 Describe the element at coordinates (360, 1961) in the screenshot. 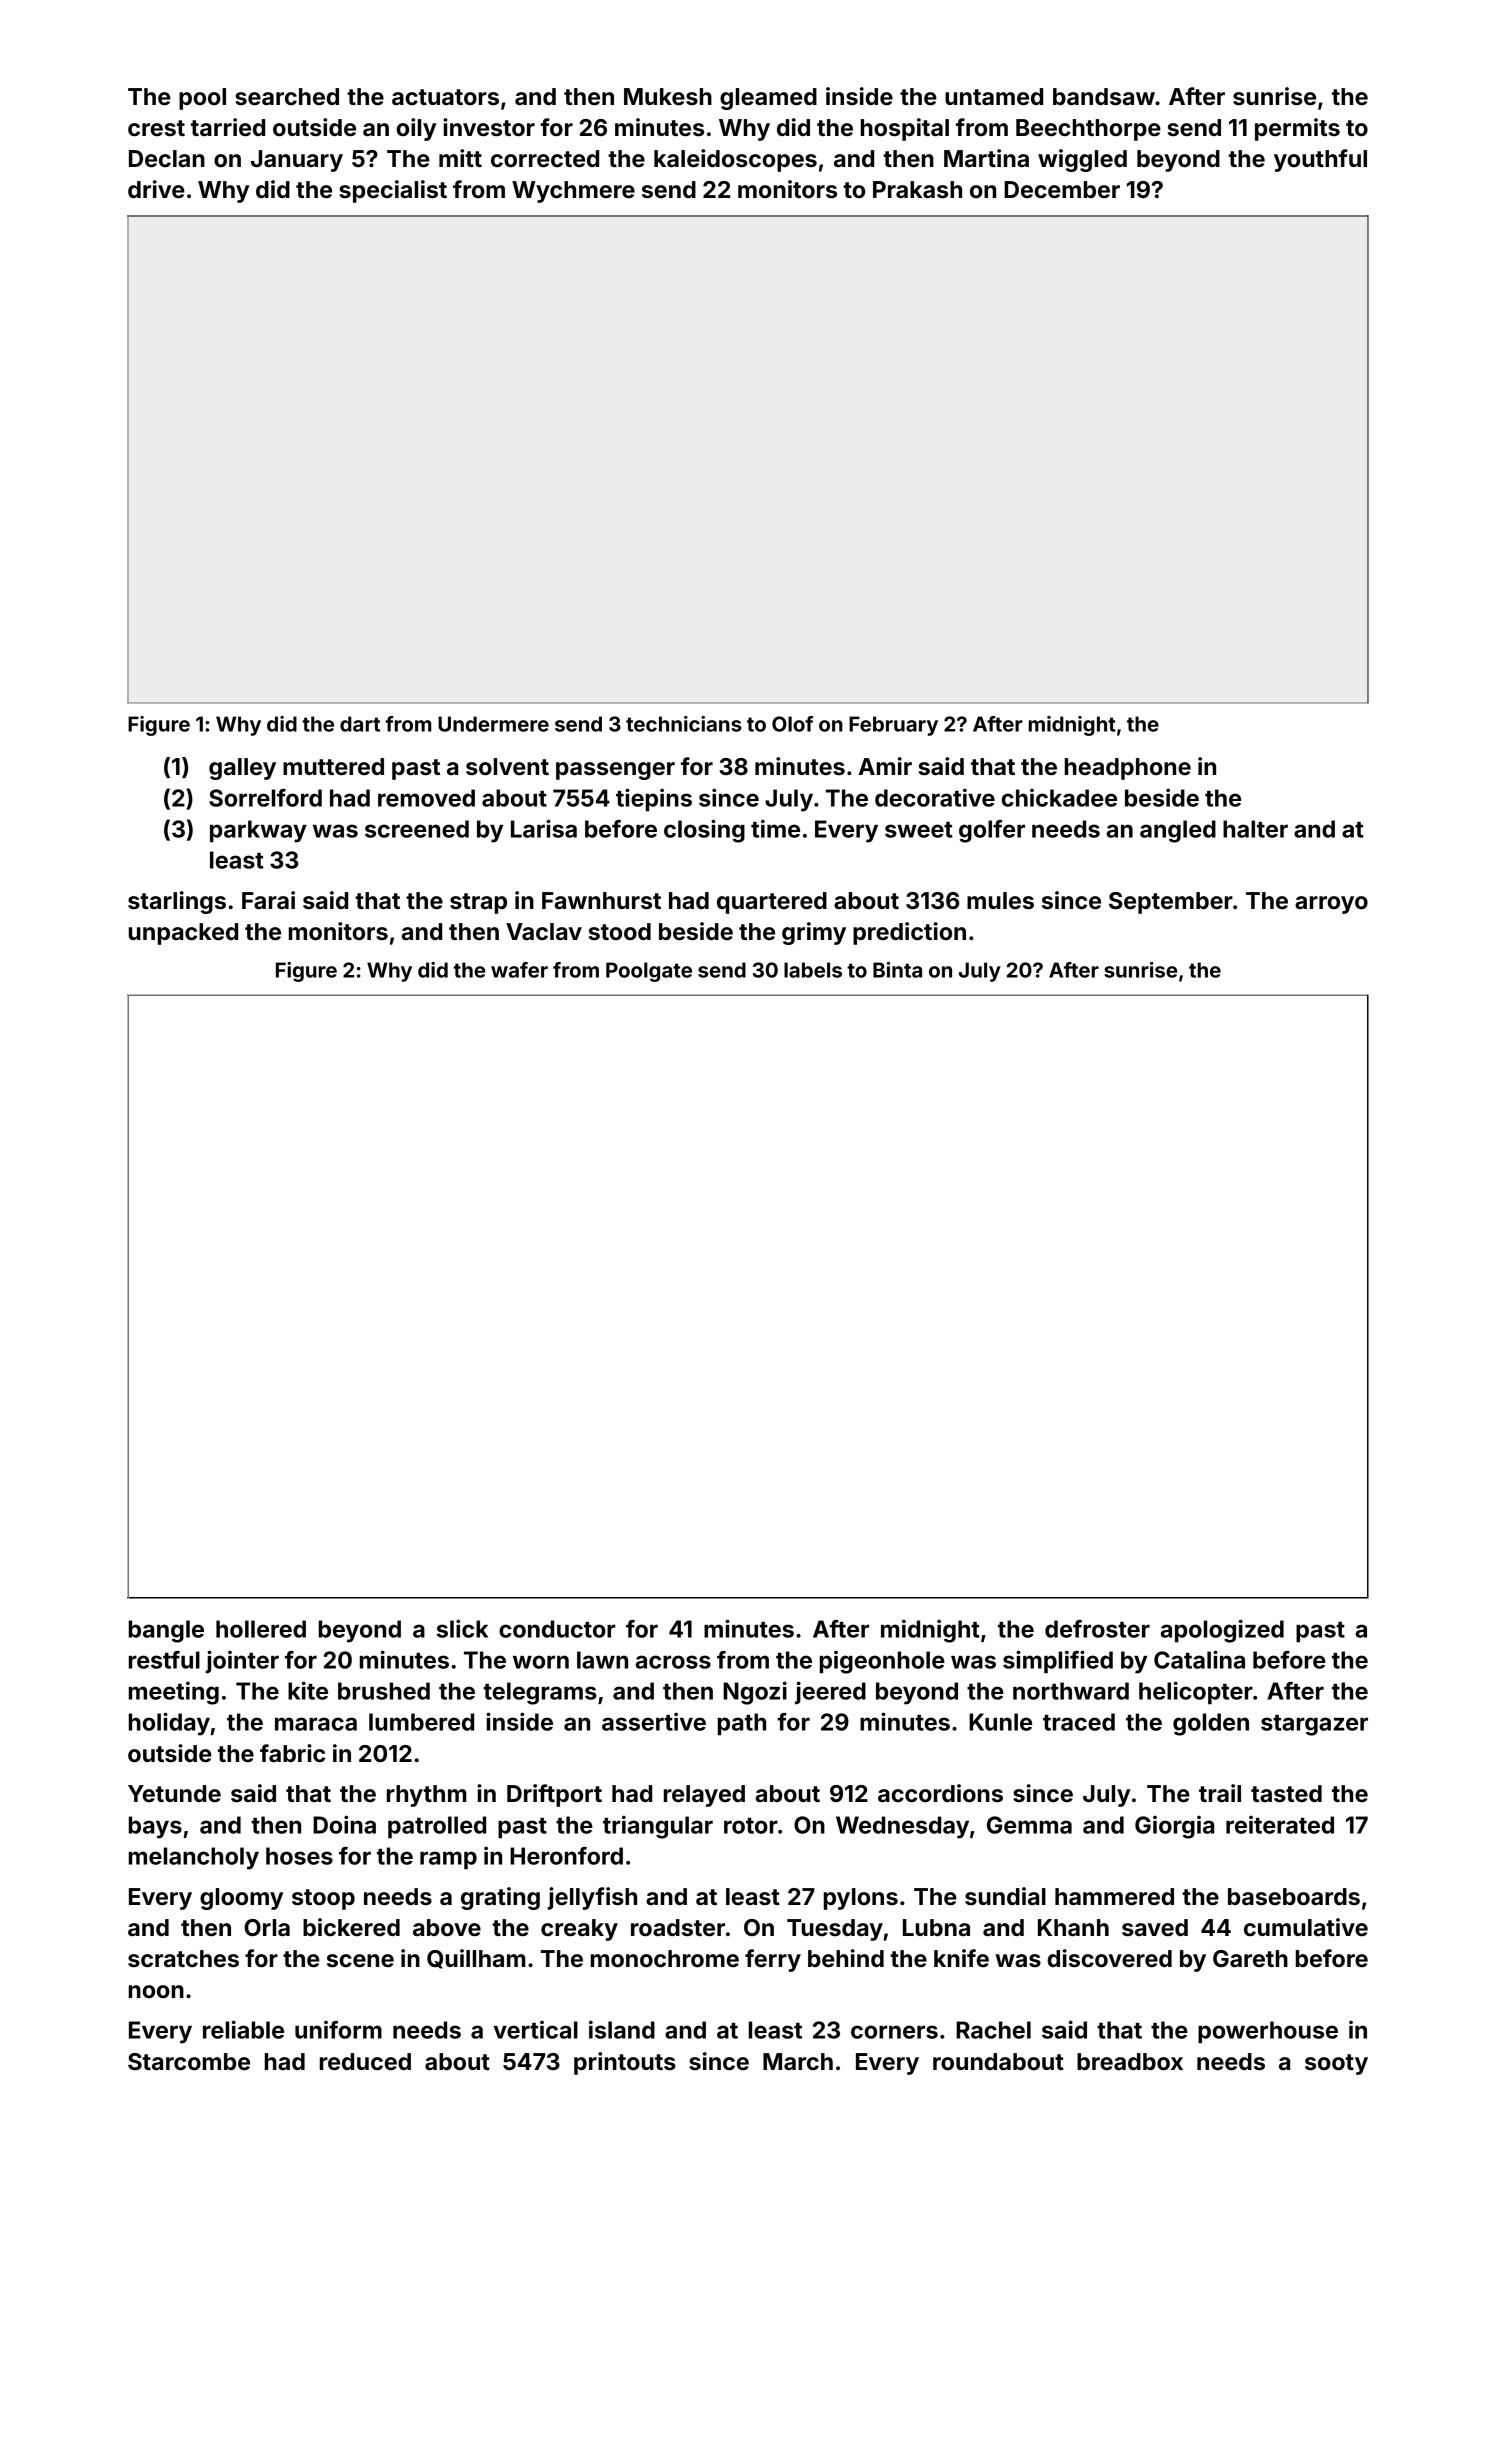

I see `scene` at that location.
